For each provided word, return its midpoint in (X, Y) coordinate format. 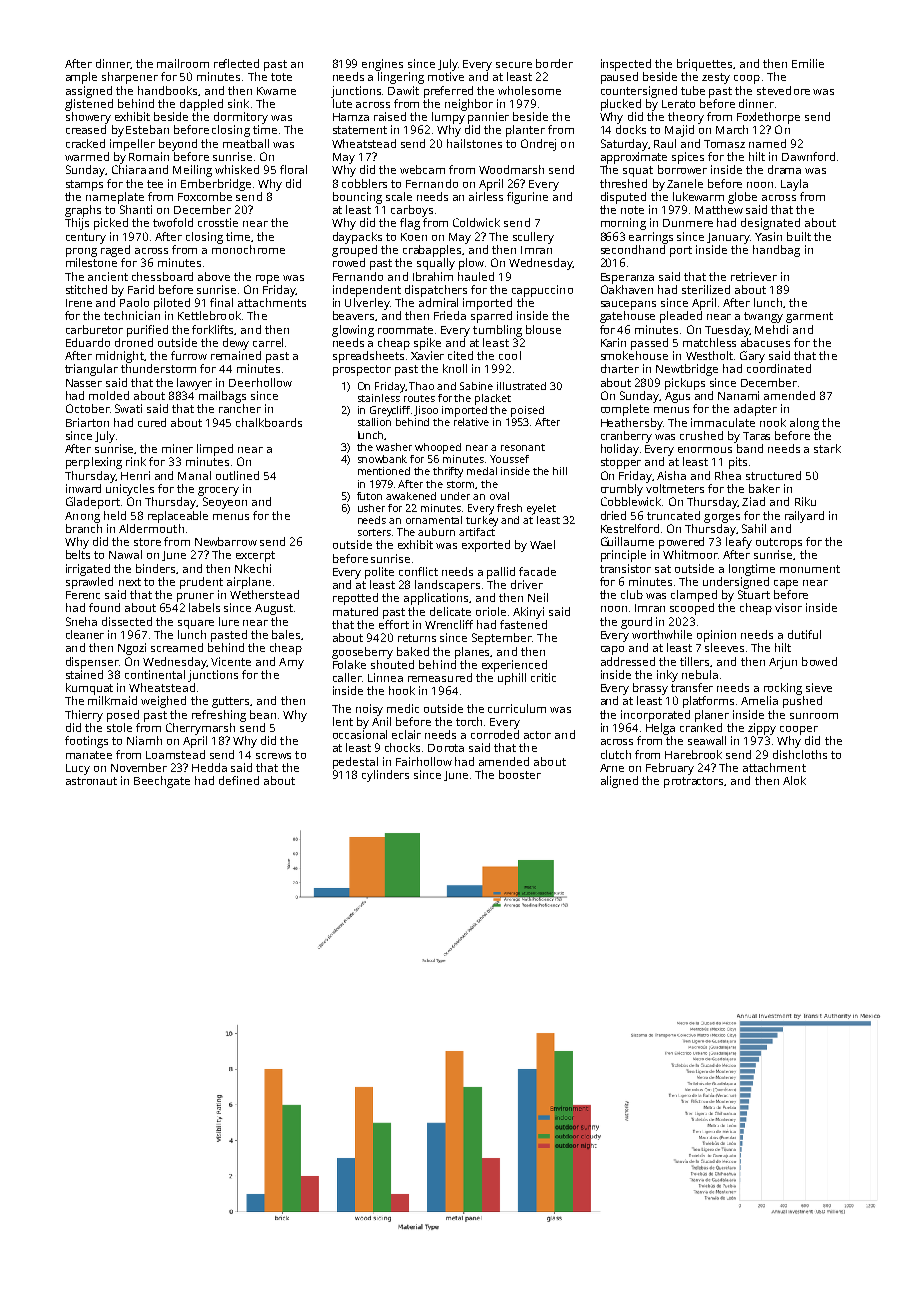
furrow (189, 355)
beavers (353, 315)
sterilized (706, 289)
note (632, 210)
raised (390, 116)
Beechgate (162, 782)
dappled (201, 105)
